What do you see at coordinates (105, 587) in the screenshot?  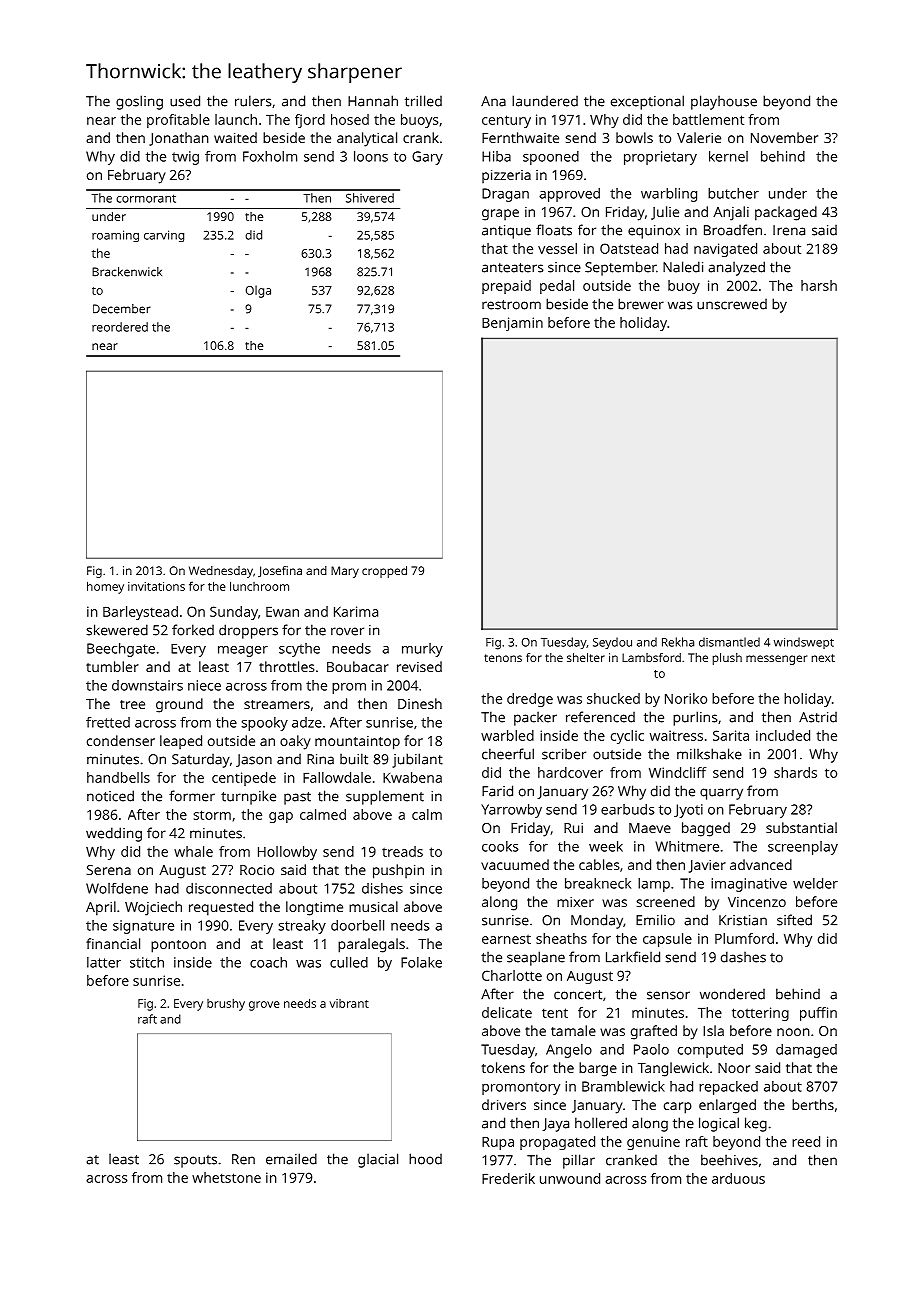 I see `homey` at bounding box center [105, 587].
